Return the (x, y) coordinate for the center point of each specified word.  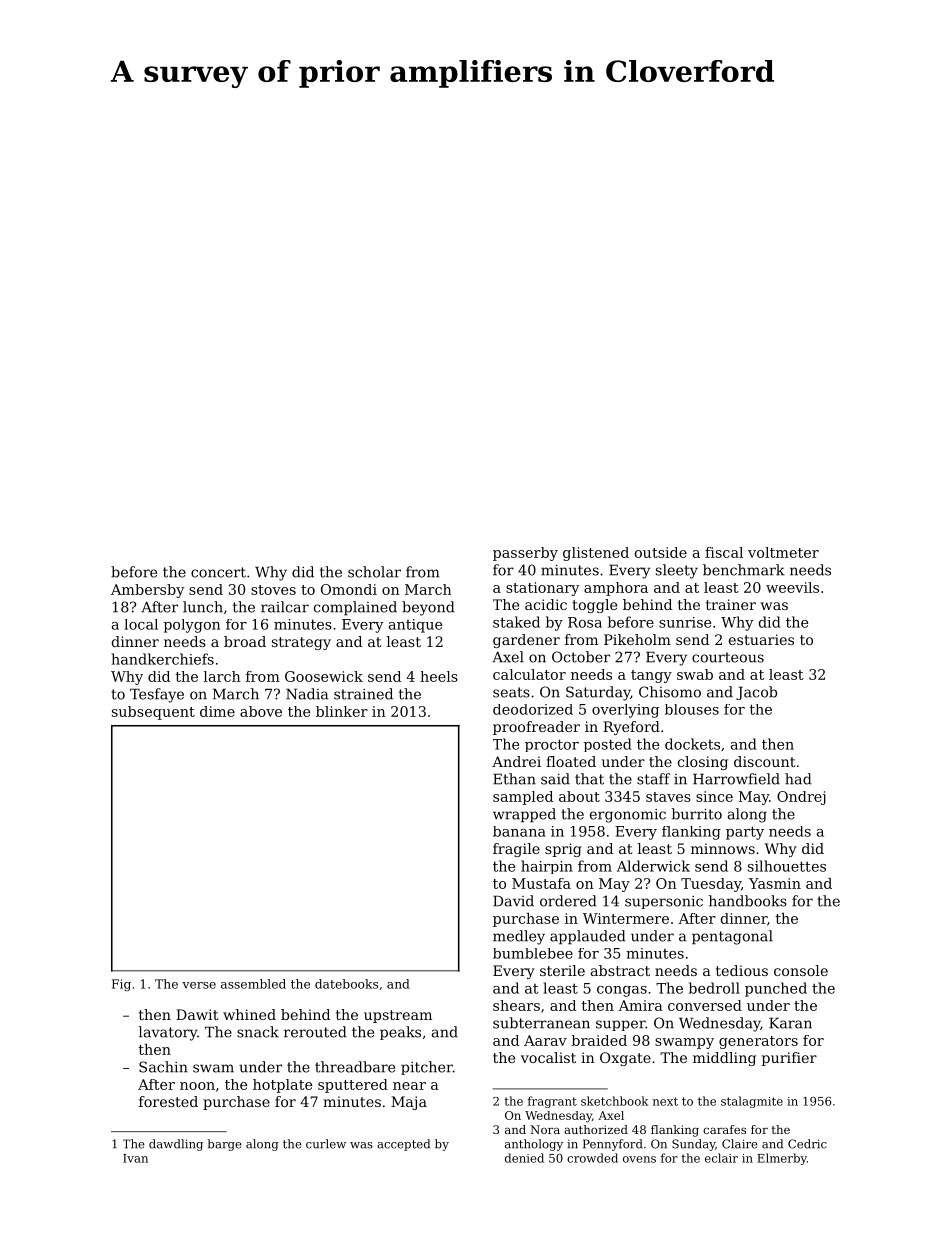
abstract (620, 970)
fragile (516, 850)
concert (218, 572)
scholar (374, 572)
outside (661, 552)
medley (519, 937)
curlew (326, 1144)
